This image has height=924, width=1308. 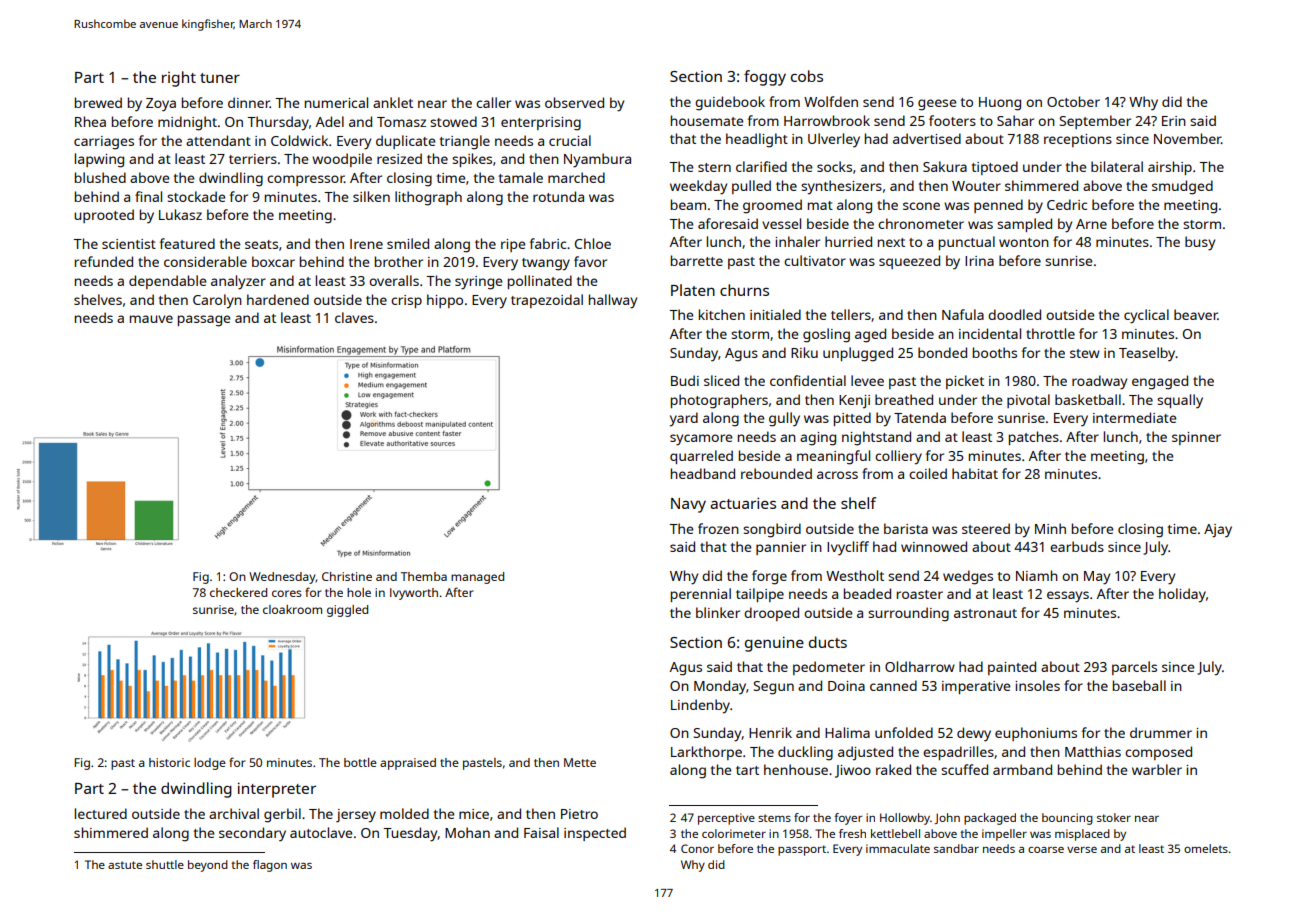 I want to click on cobs, so click(x=807, y=76).
